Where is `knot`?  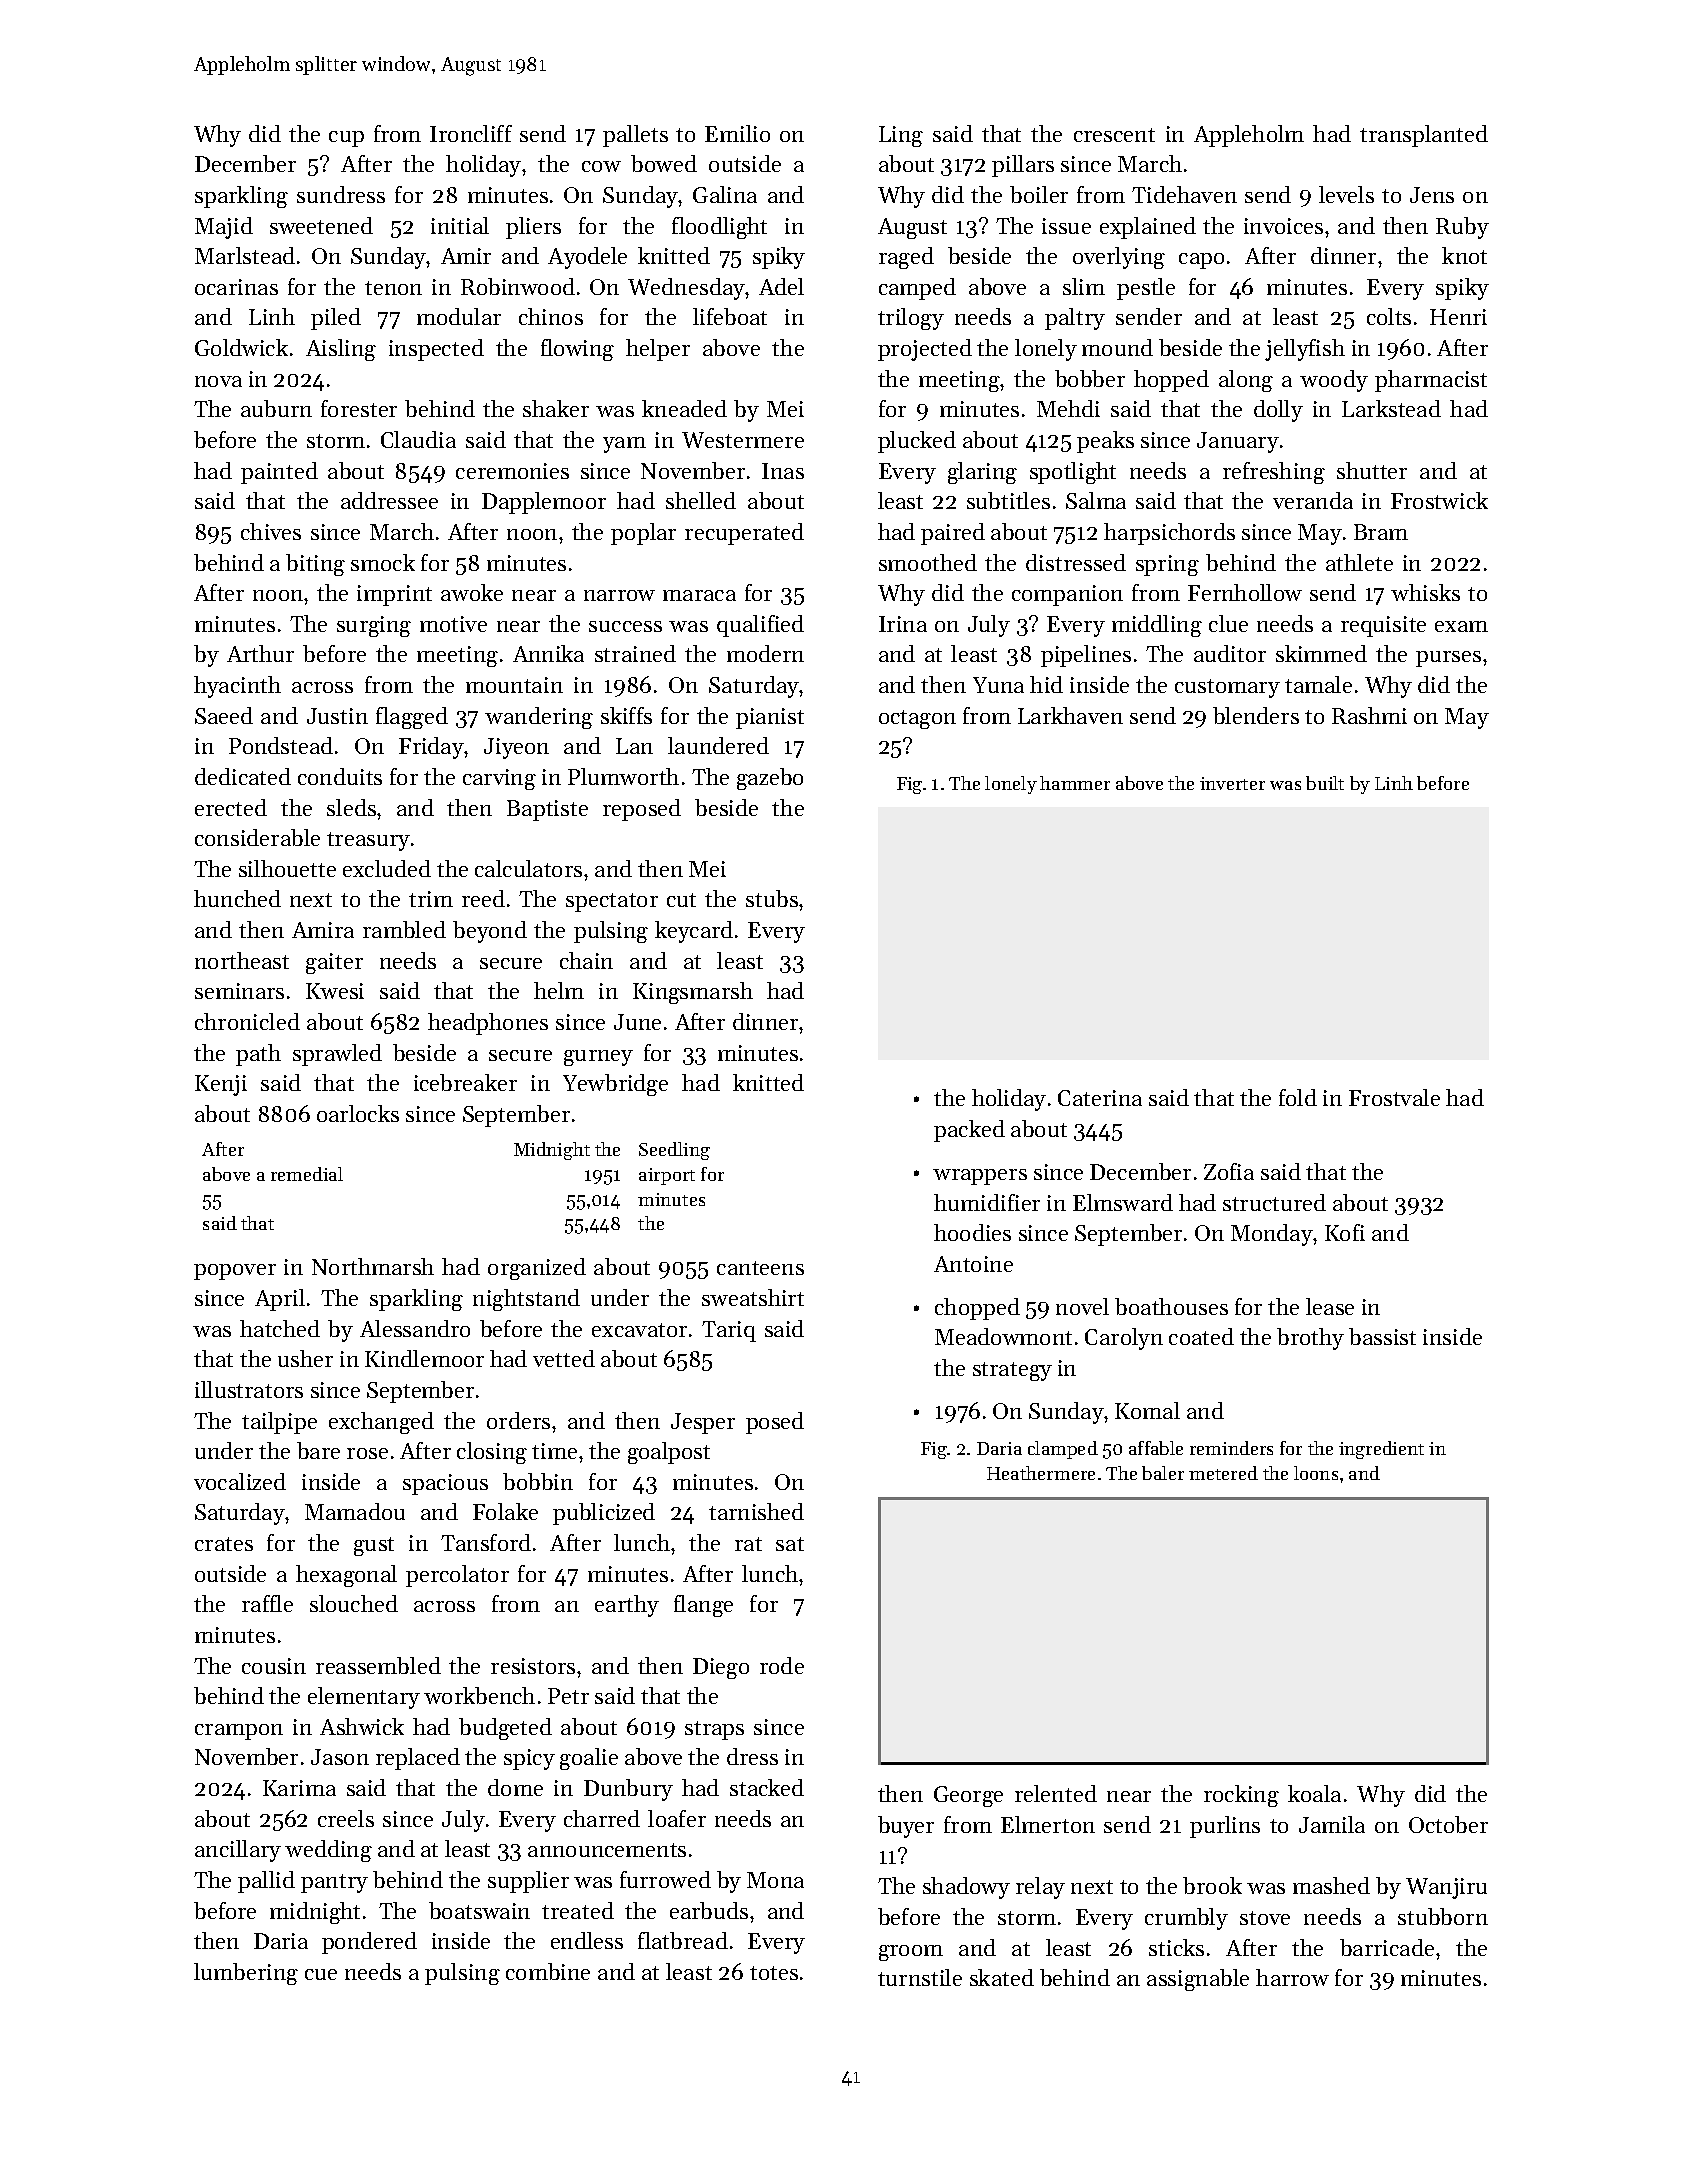
knot is located at coordinates (1464, 255).
